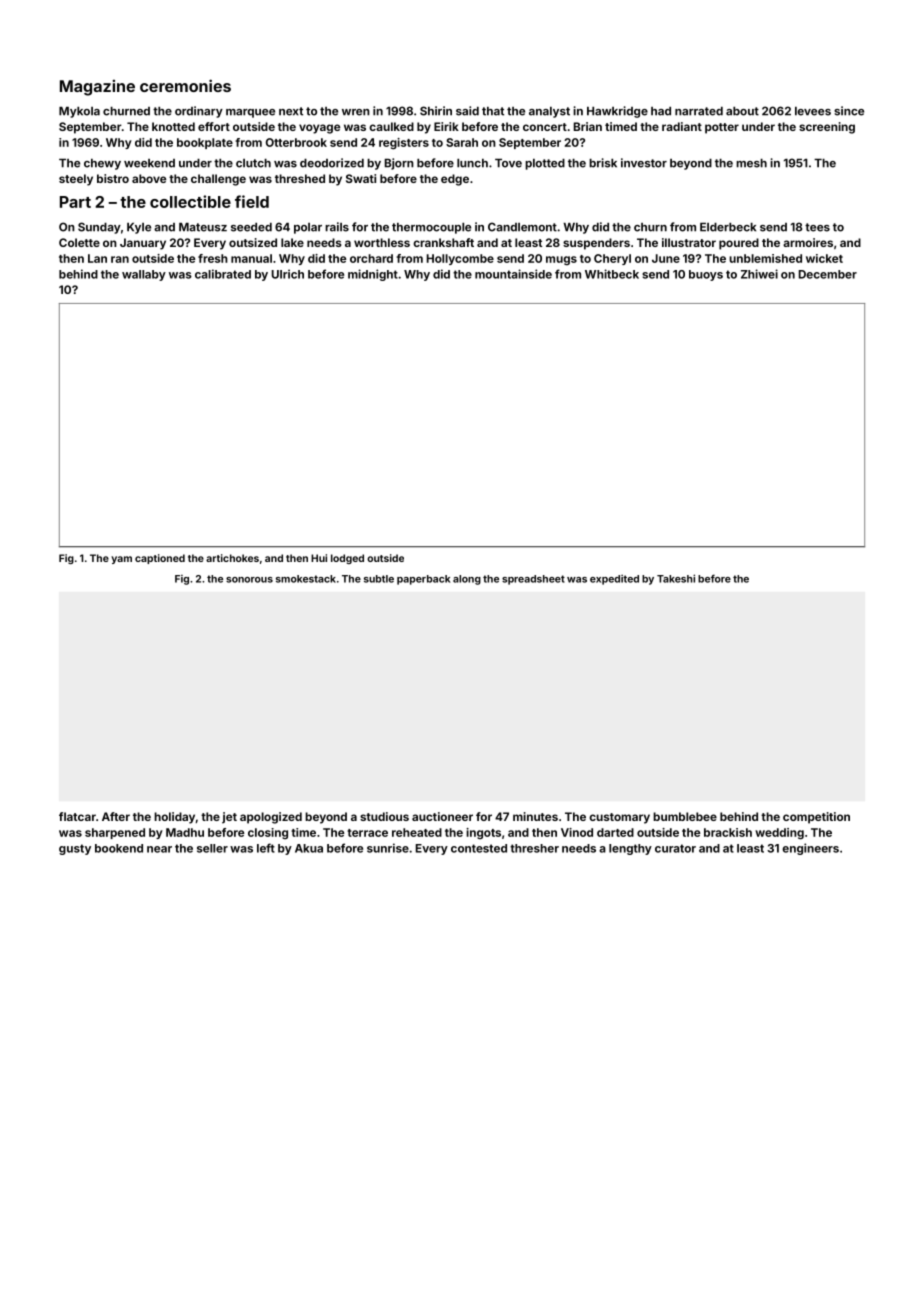 Image resolution: width=924 pixels, height=1308 pixels. What do you see at coordinates (827, 128) in the image?
I see `screening` at bounding box center [827, 128].
